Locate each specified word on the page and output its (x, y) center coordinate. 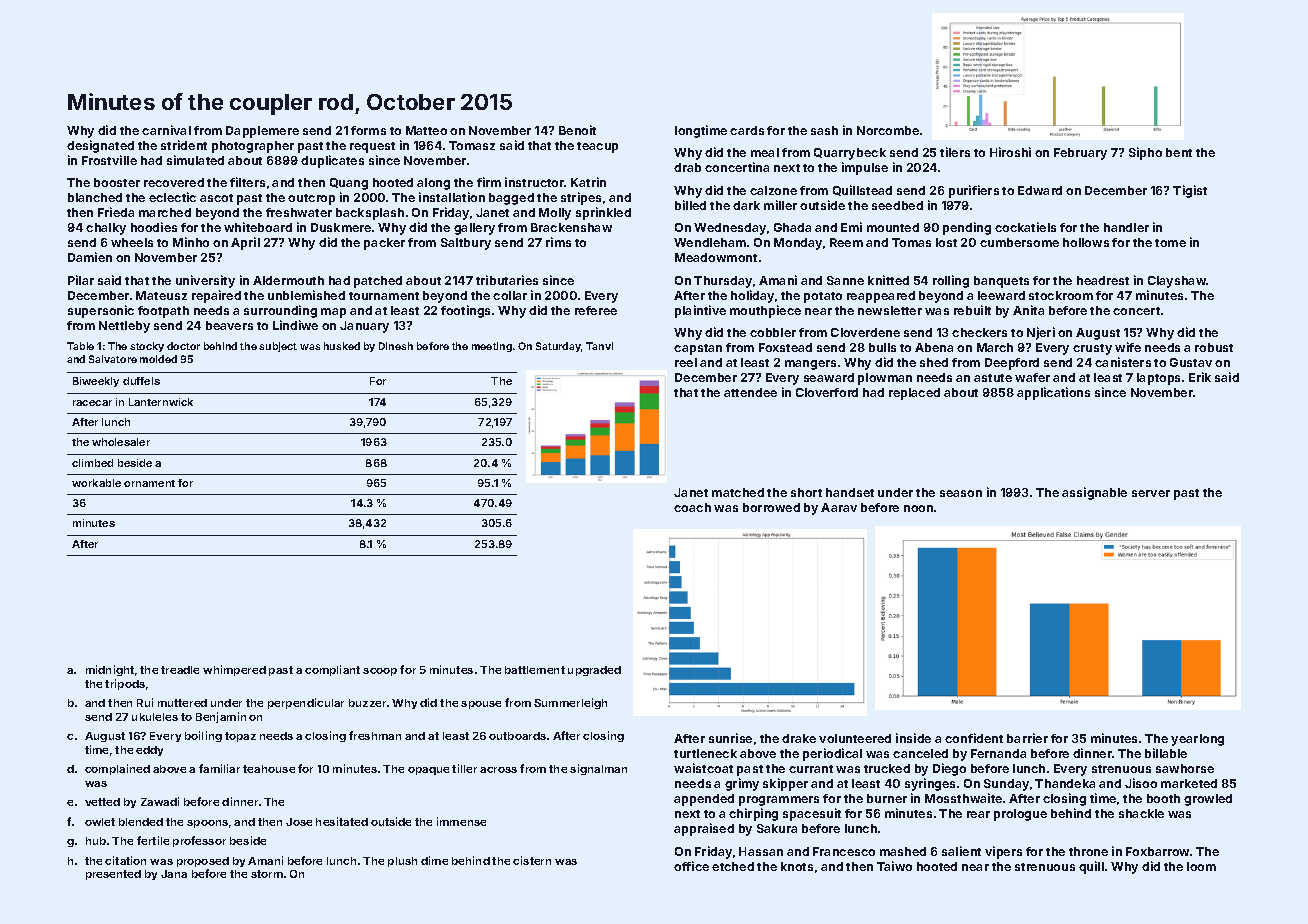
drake (799, 738)
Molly (555, 214)
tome (1170, 243)
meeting (492, 347)
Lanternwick (161, 402)
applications (1053, 393)
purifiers (974, 191)
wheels (132, 242)
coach (692, 507)
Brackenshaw (571, 227)
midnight (110, 670)
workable (96, 483)
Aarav (839, 507)
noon (918, 508)
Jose (299, 822)
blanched (95, 197)
